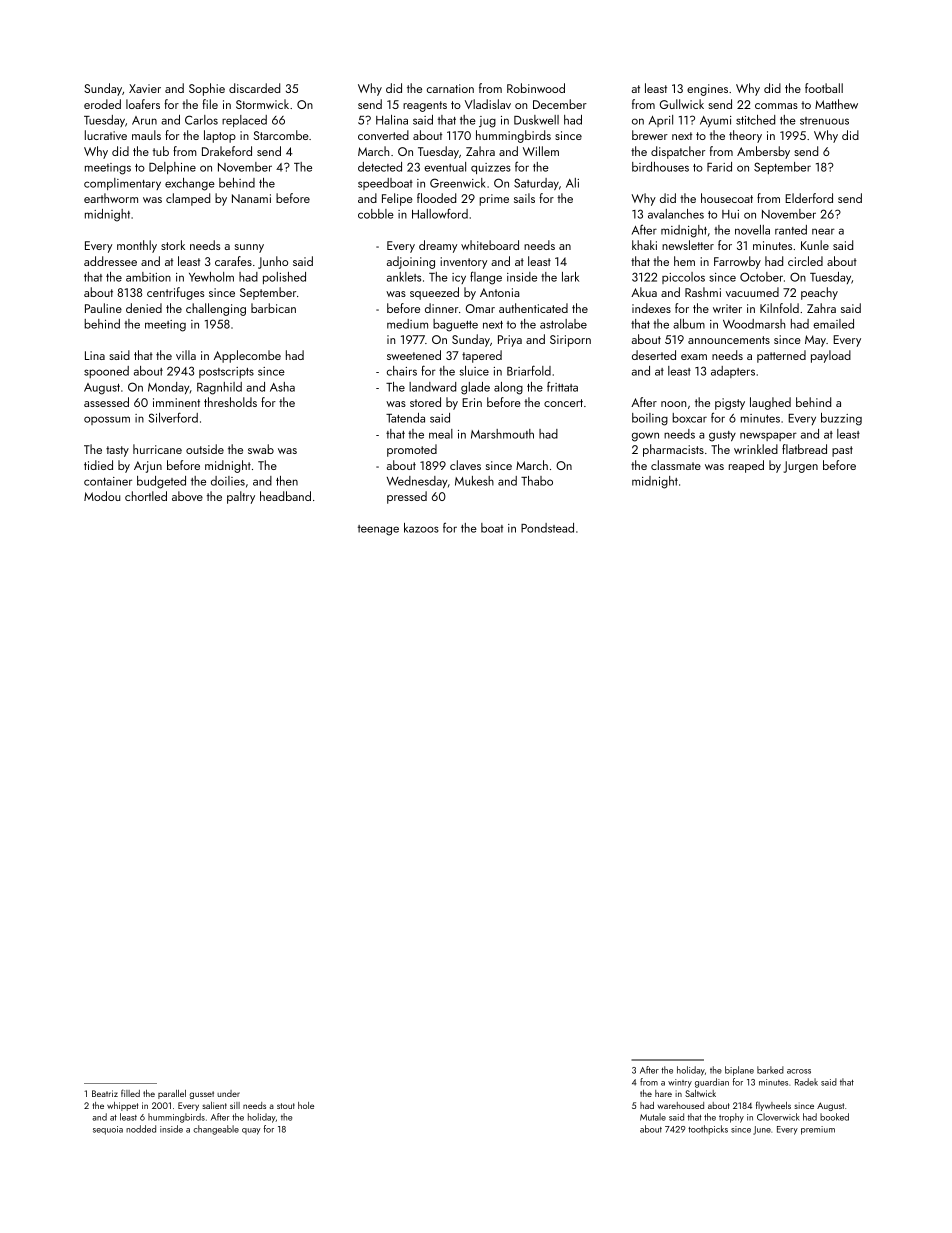 This page has width=952, height=1233. Describe the element at coordinates (106, 372) in the page. I see `spooned` at that location.
